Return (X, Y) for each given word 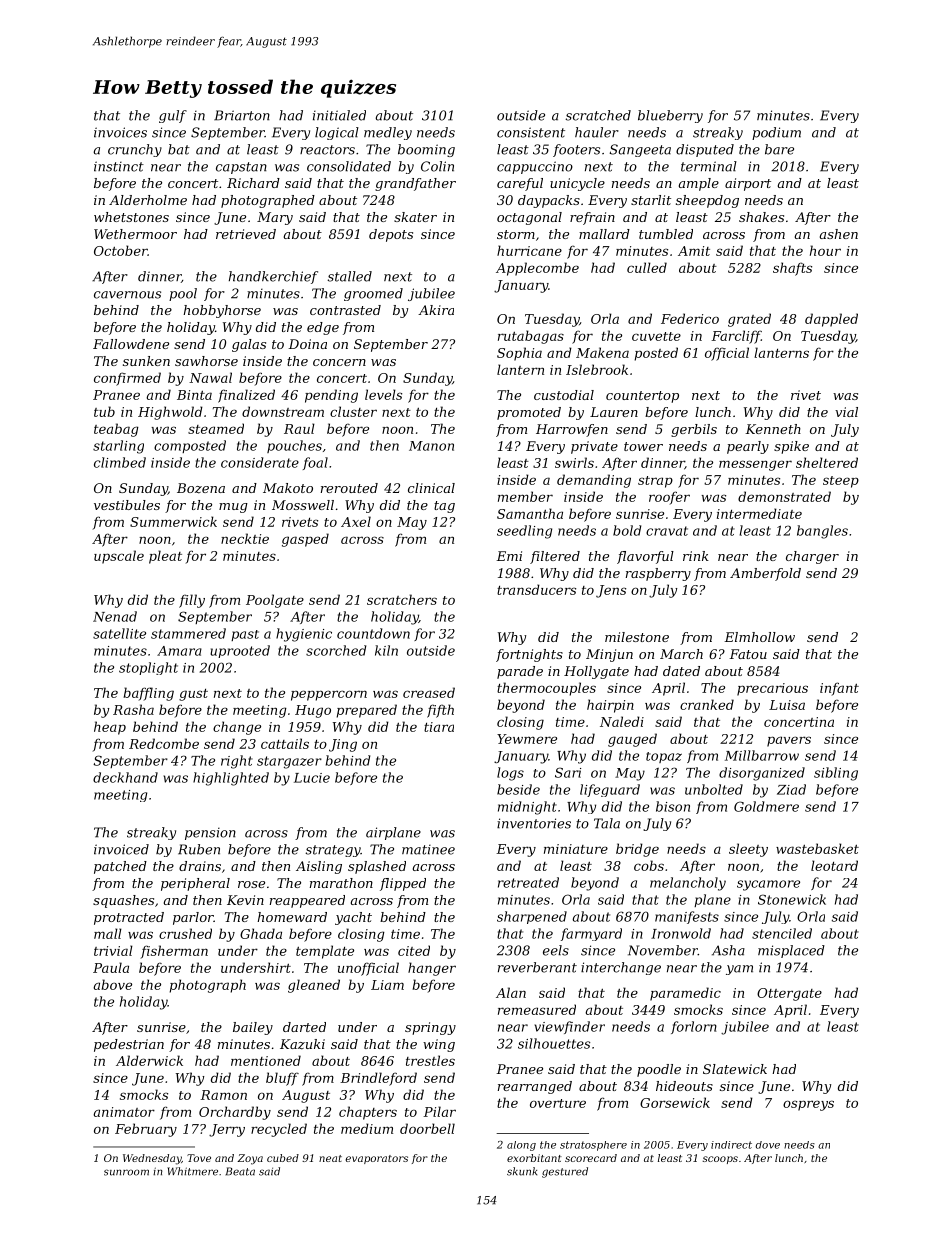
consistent (531, 132)
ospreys (808, 1105)
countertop (642, 397)
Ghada (261, 933)
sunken (146, 361)
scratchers (402, 599)
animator (124, 1112)
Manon (431, 446)
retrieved (246, 234)
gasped (305, 540)
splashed (377, 867)
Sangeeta (640, 150)
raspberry (658, 574)
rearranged (535, 1087)
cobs (649, 865)
